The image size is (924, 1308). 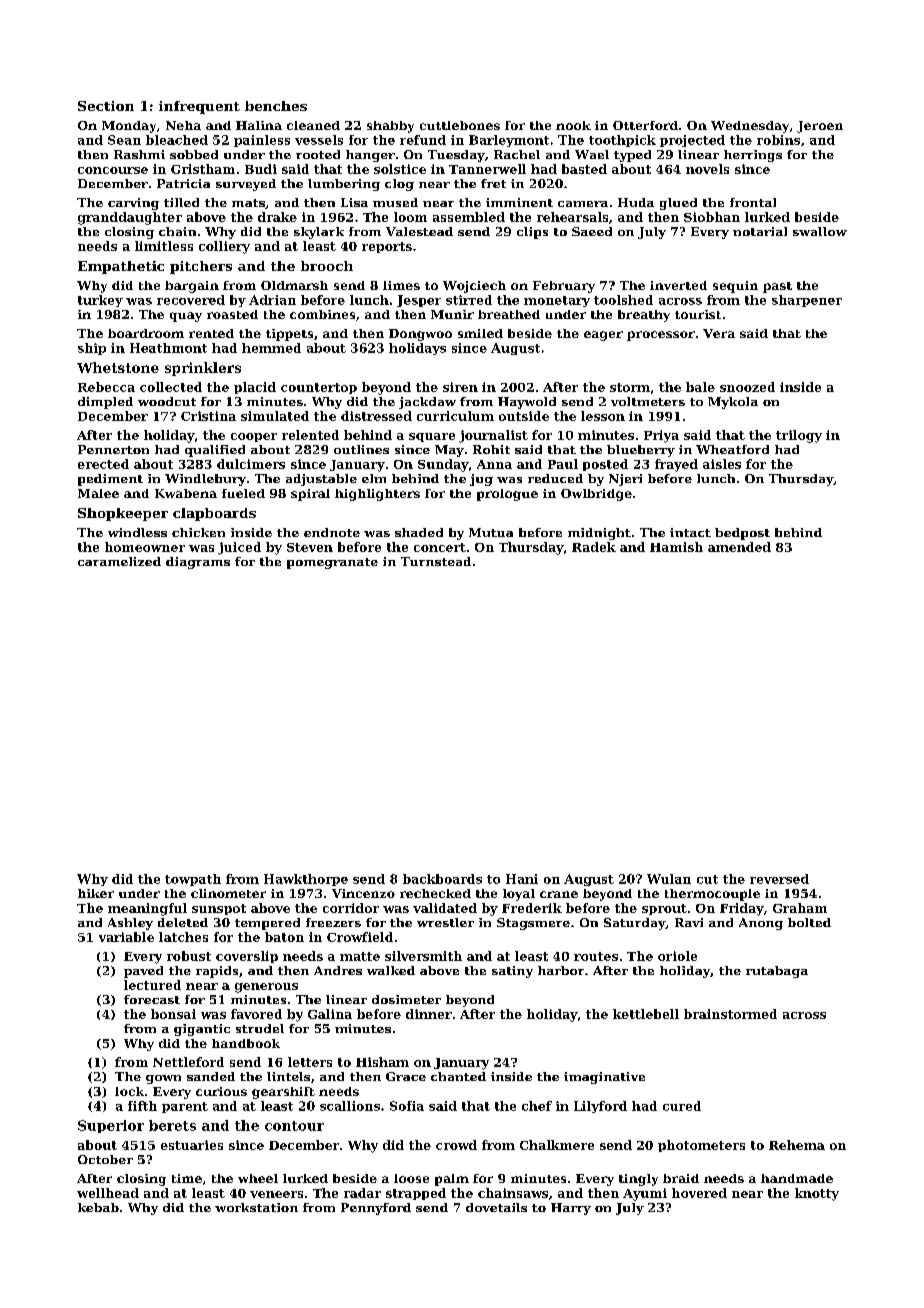 I want to click on hiker, so click(x=96, y=893).
